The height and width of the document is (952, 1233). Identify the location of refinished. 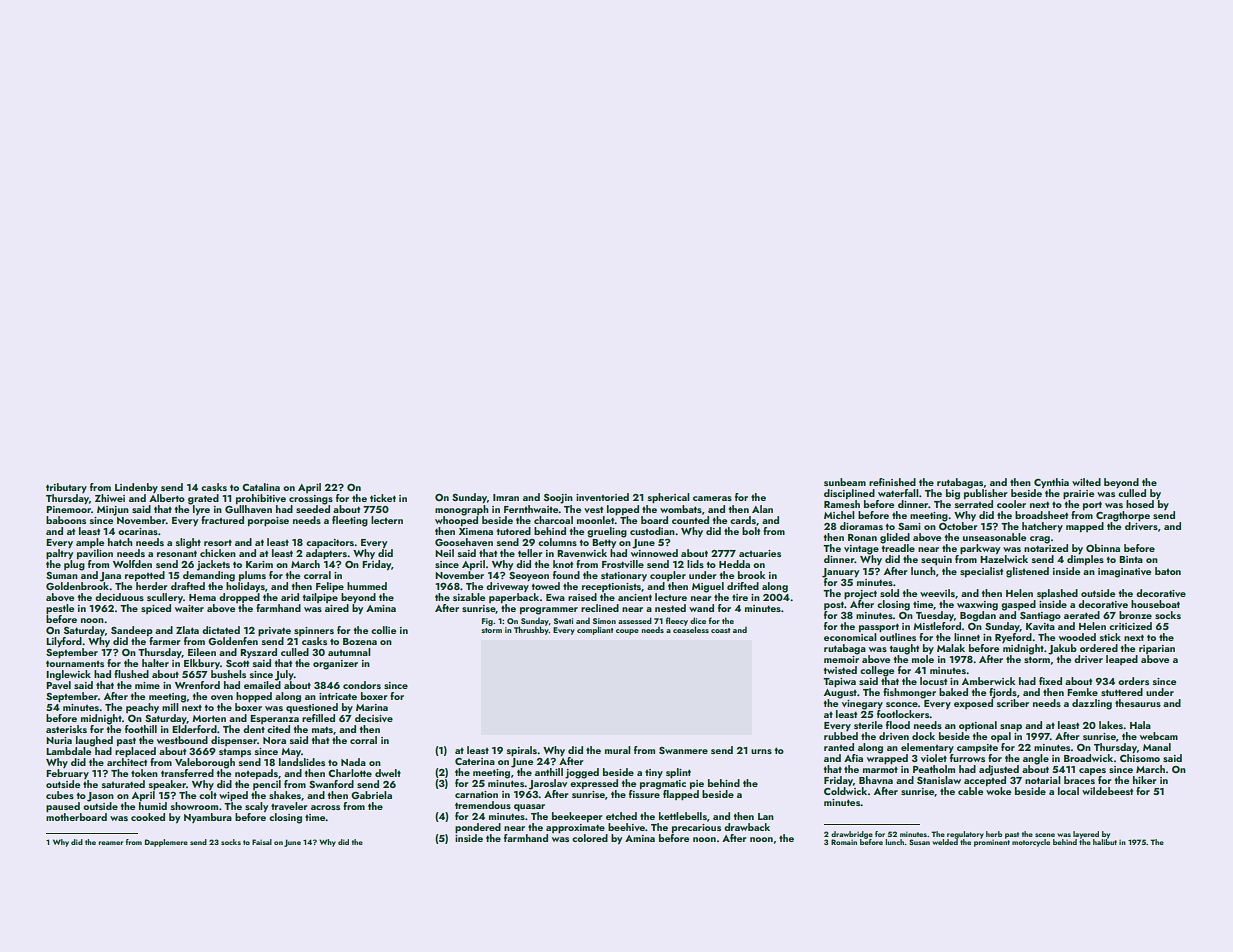
(892, 482).
